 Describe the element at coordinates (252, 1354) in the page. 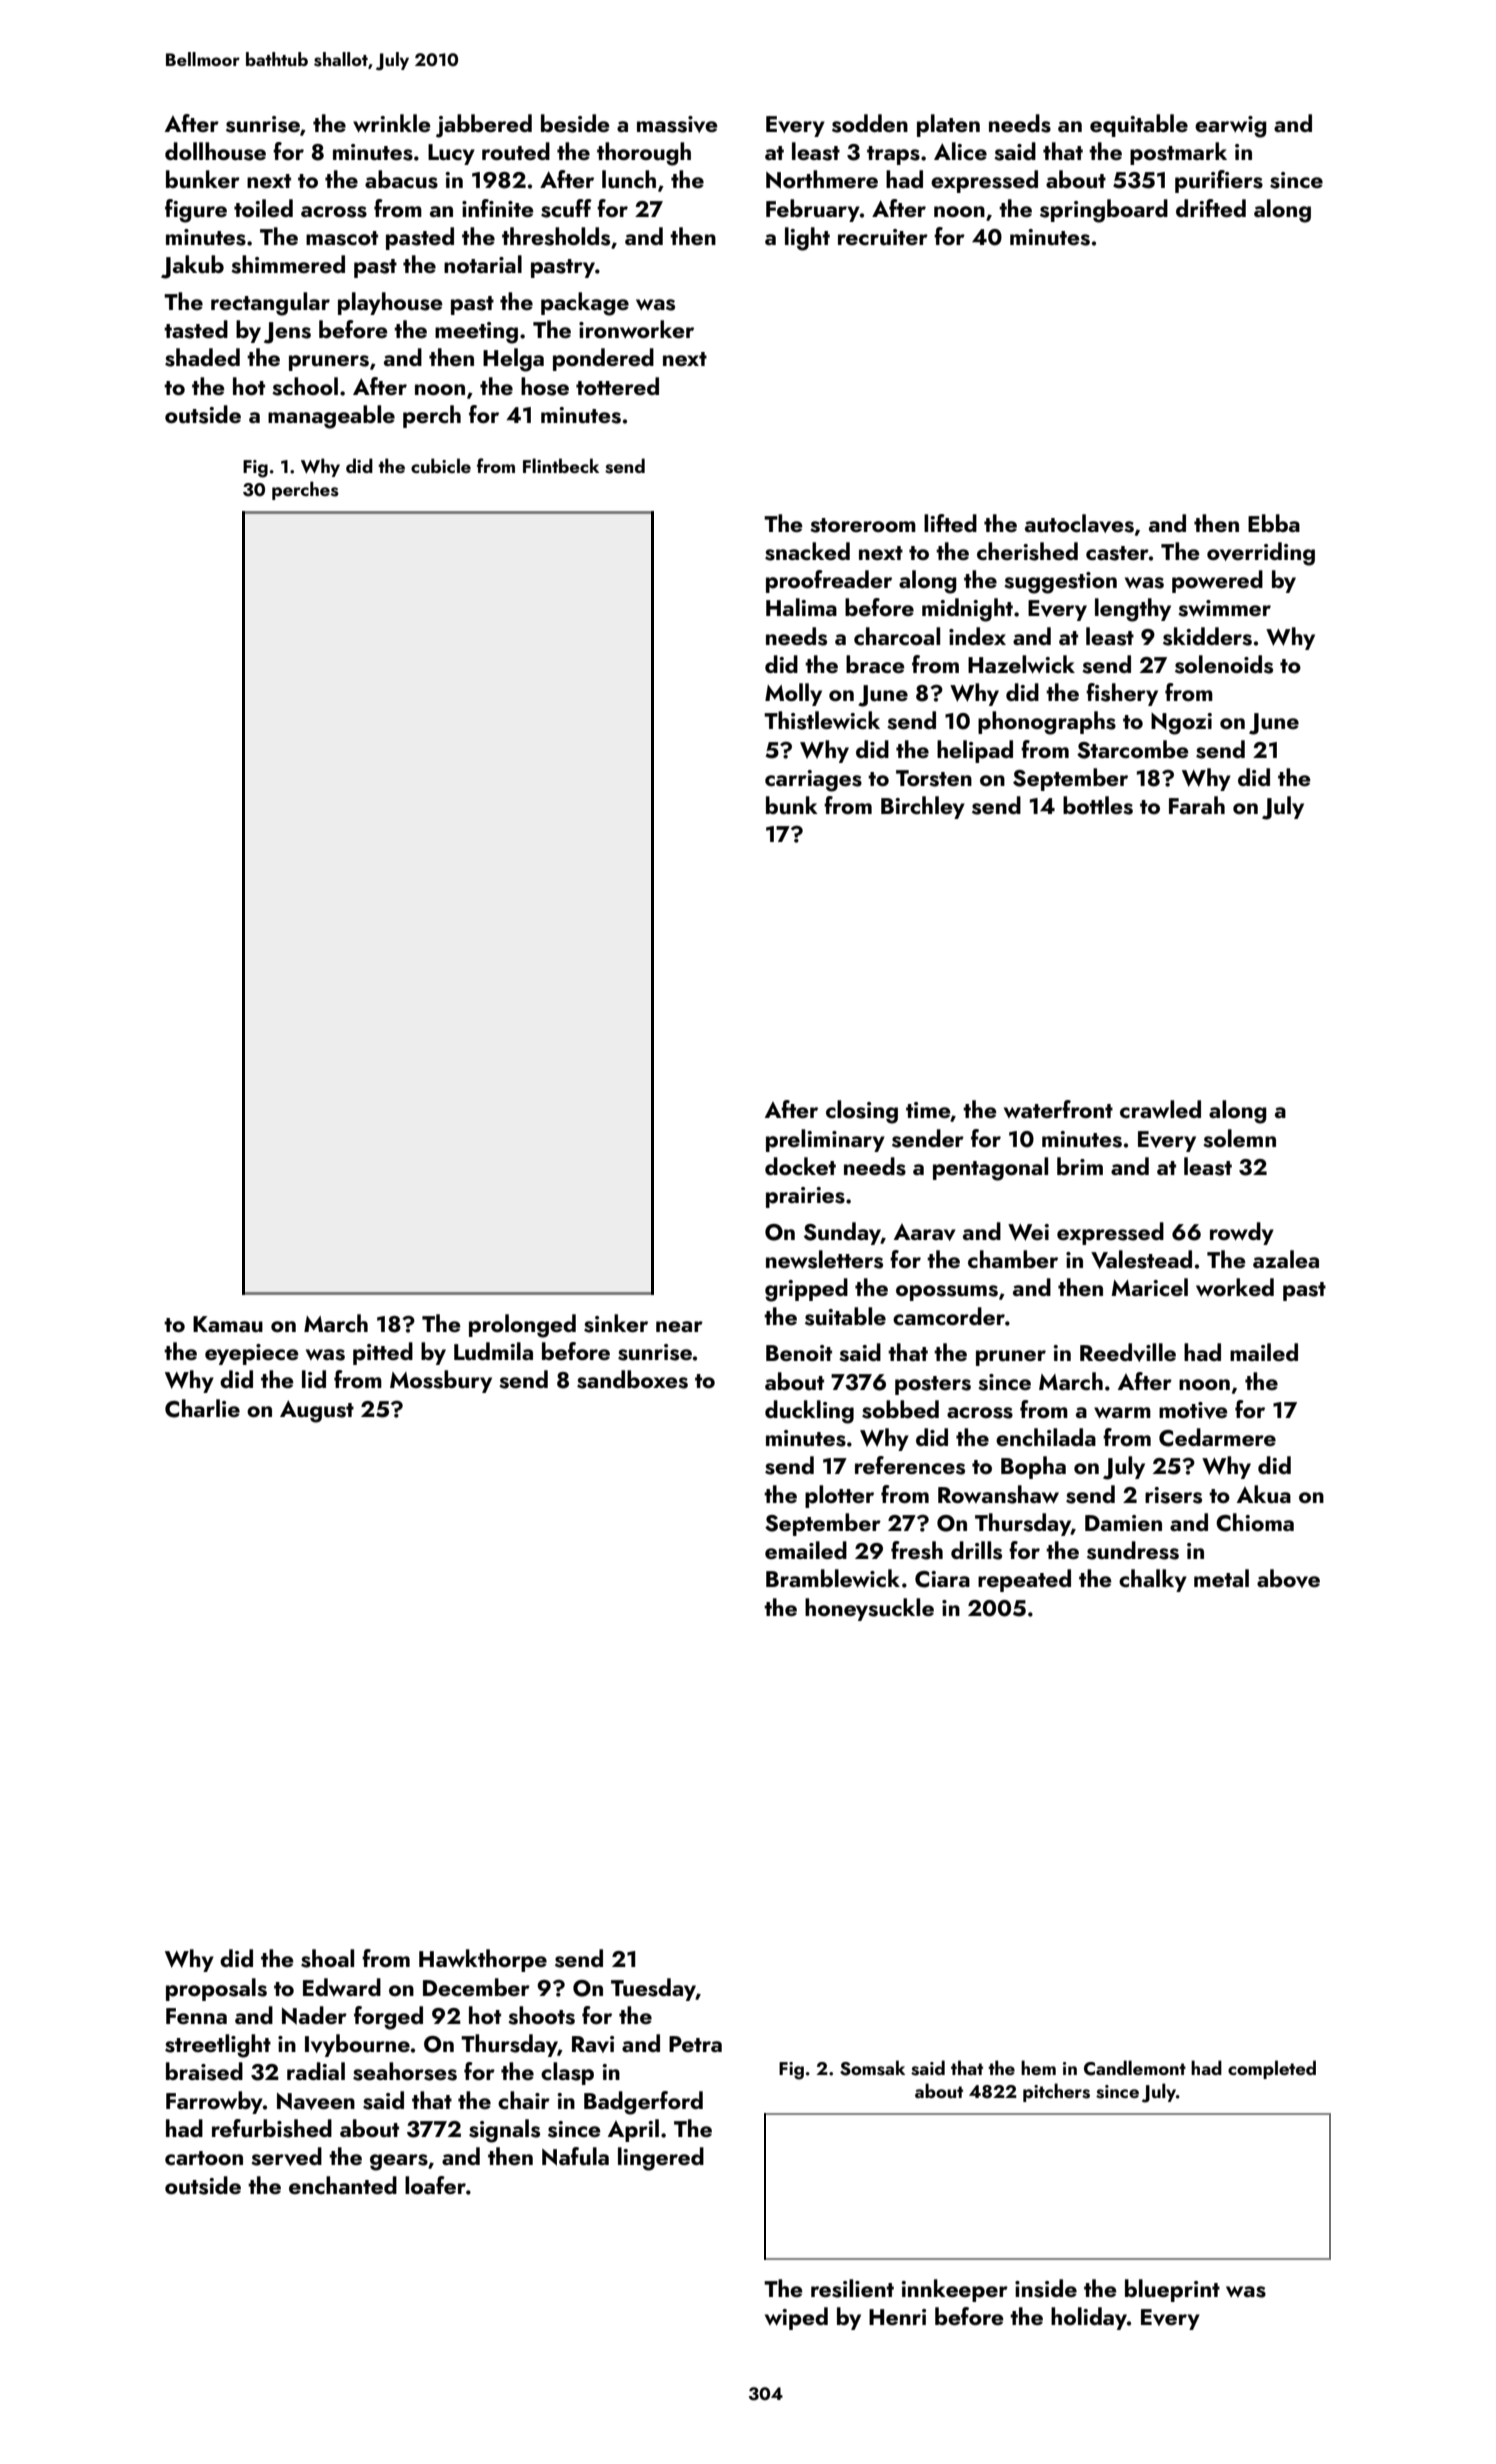

I see `eyepiece` at that location.
